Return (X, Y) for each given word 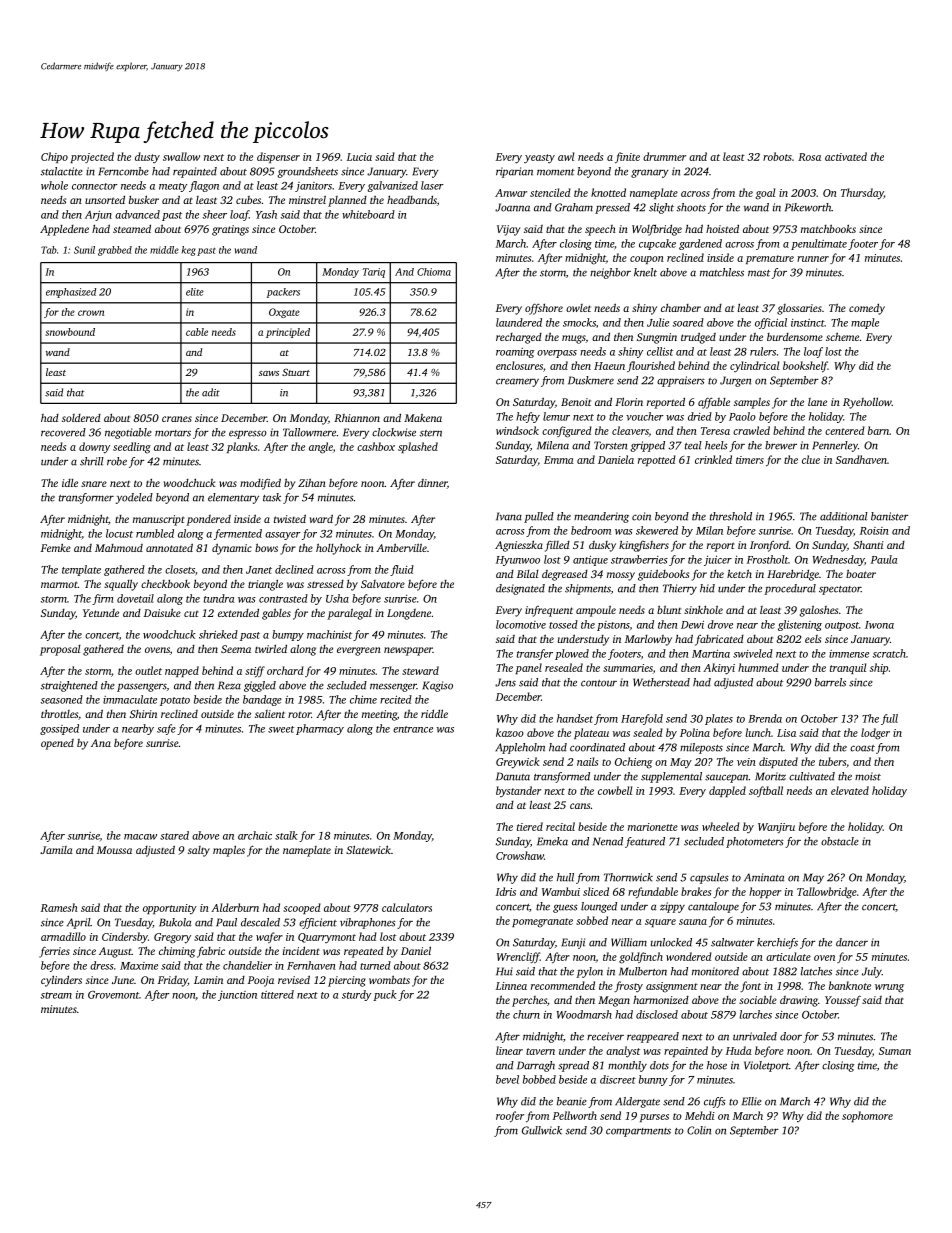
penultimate (819, 244)
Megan (614, 1001)
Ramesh (59, 907)
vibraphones (368, 923)
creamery (517, 382)
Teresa (715, 431)
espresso (248, 434)
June (123, 980)
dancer (852, 942)
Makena (423, 418)
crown (91, 313)
